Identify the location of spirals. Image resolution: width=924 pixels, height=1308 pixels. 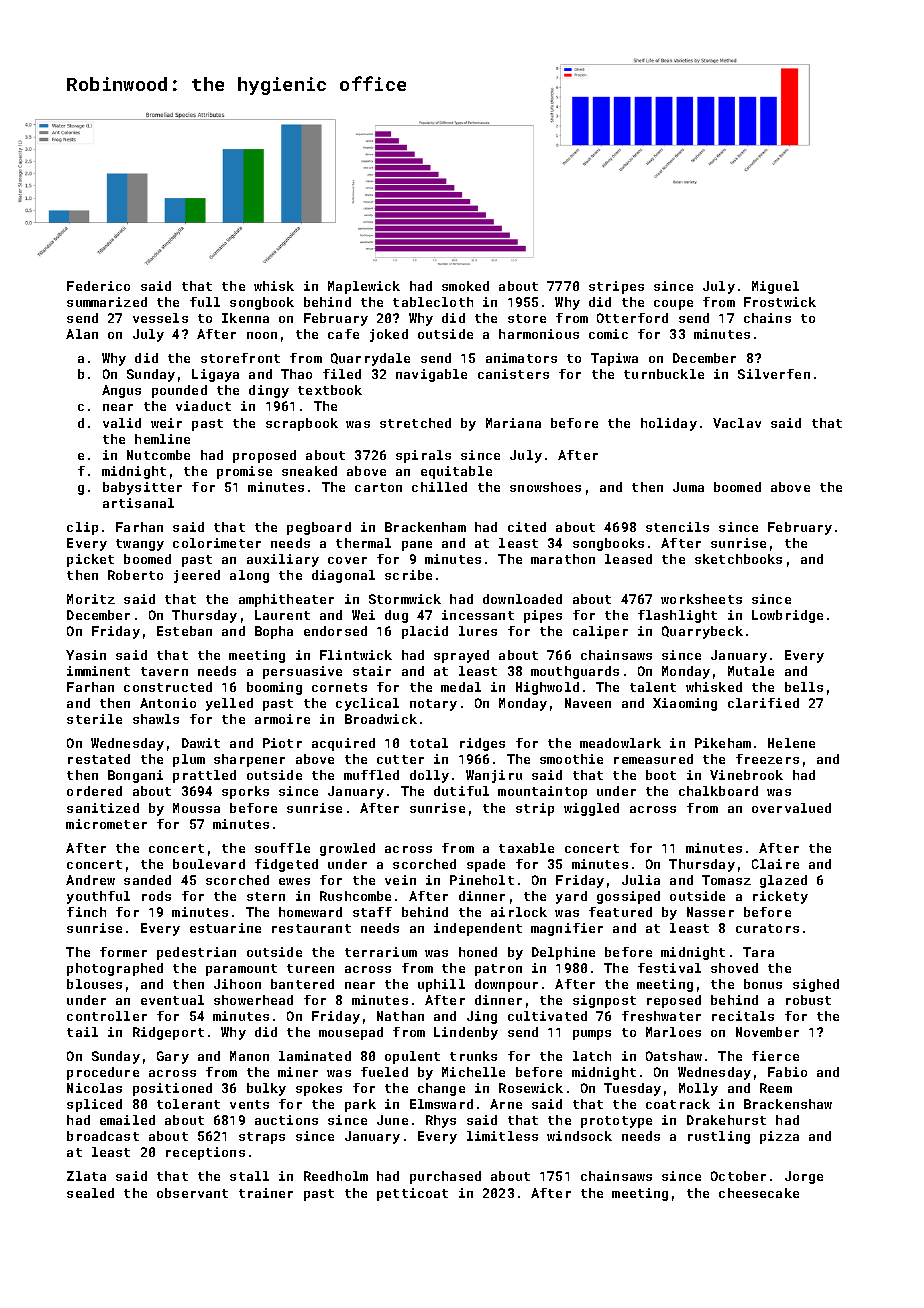
(423, 456).
